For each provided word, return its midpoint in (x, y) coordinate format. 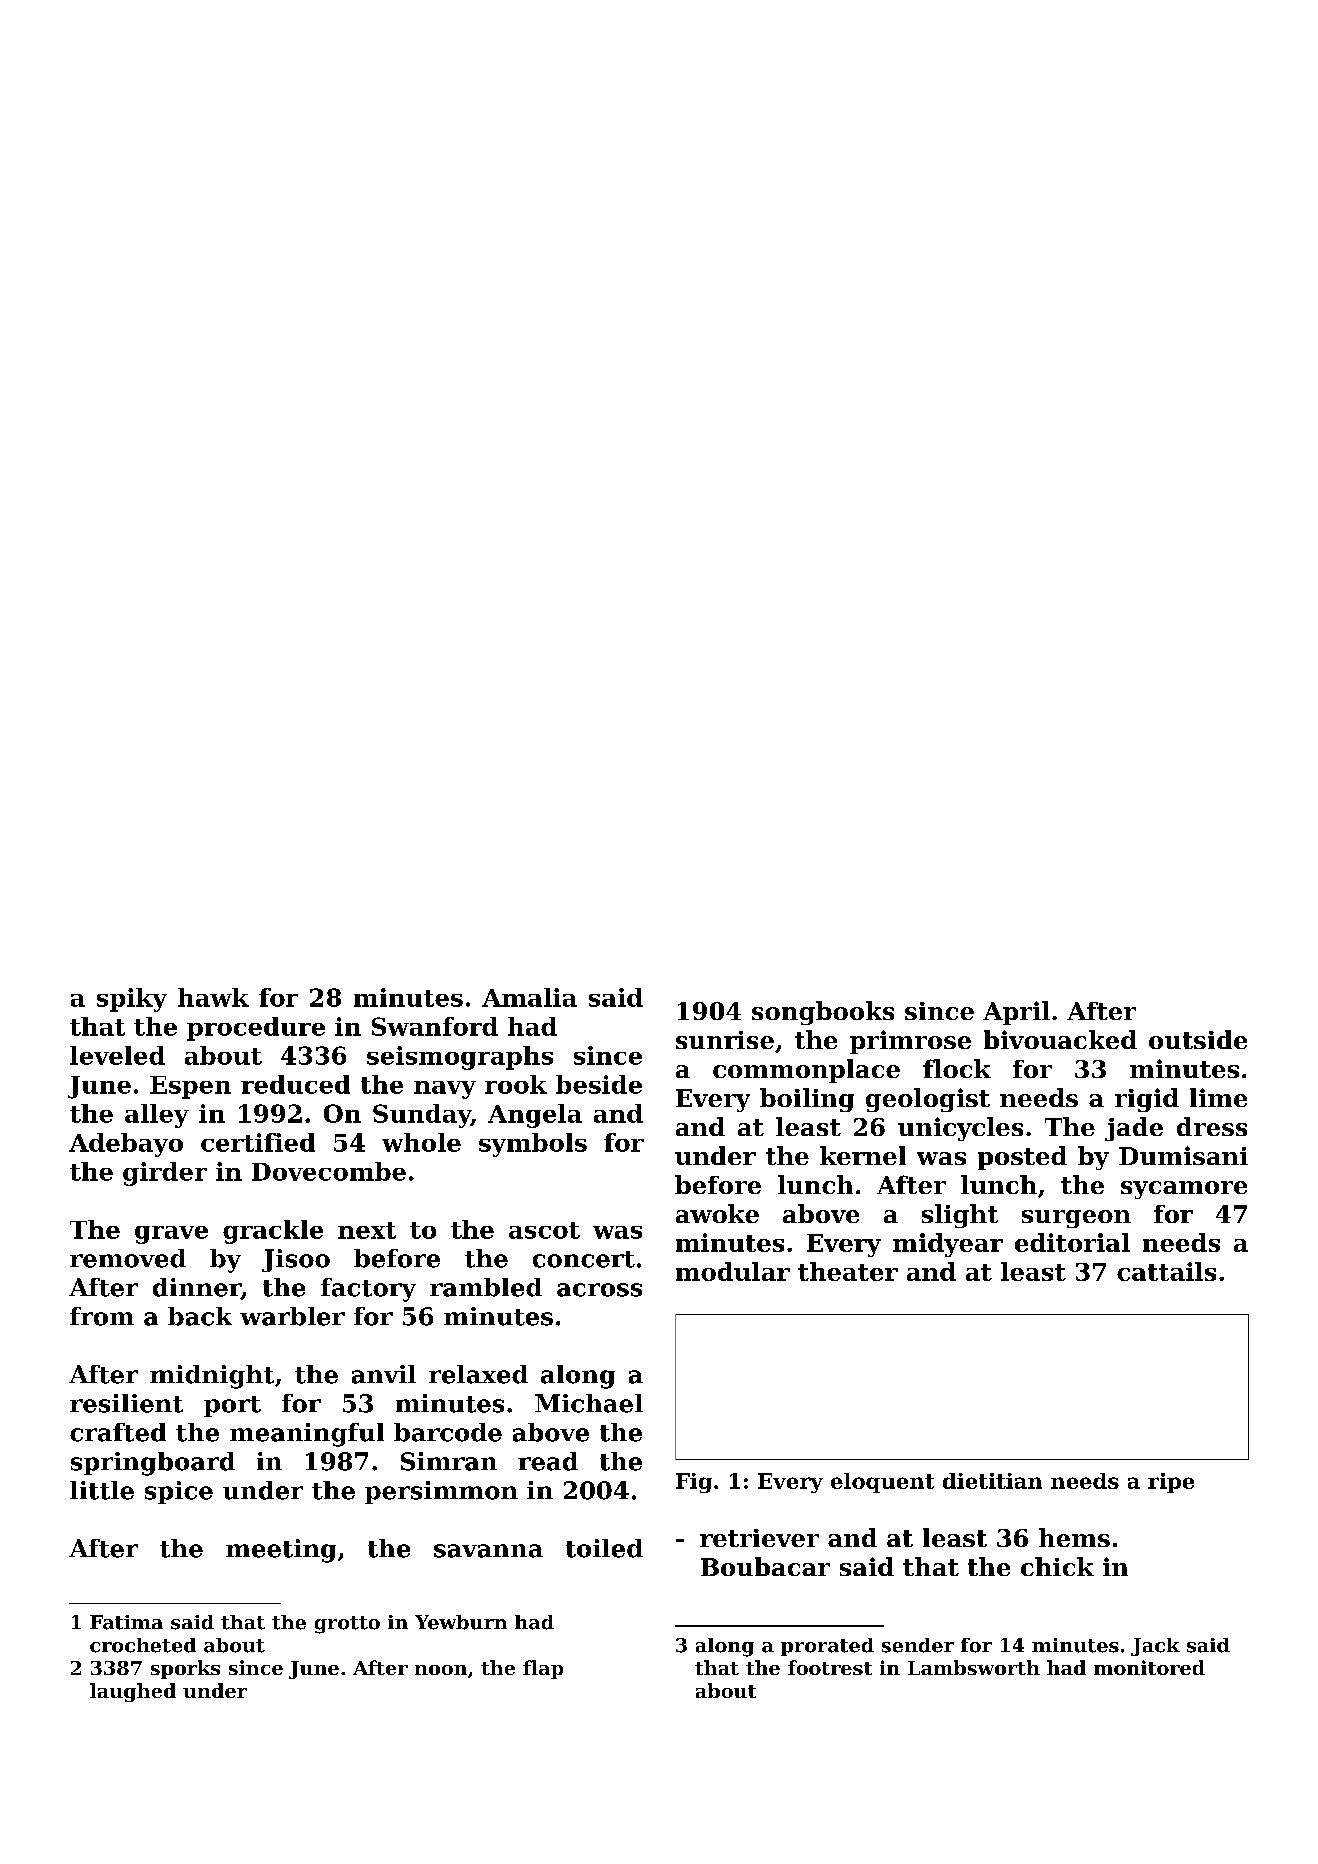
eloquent (882, 1483)
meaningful (307, 1435)
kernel (863, 1155)
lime (1218, 1097)
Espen (190, 1087)
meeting (281, 1551)
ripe (1171, 1483)
